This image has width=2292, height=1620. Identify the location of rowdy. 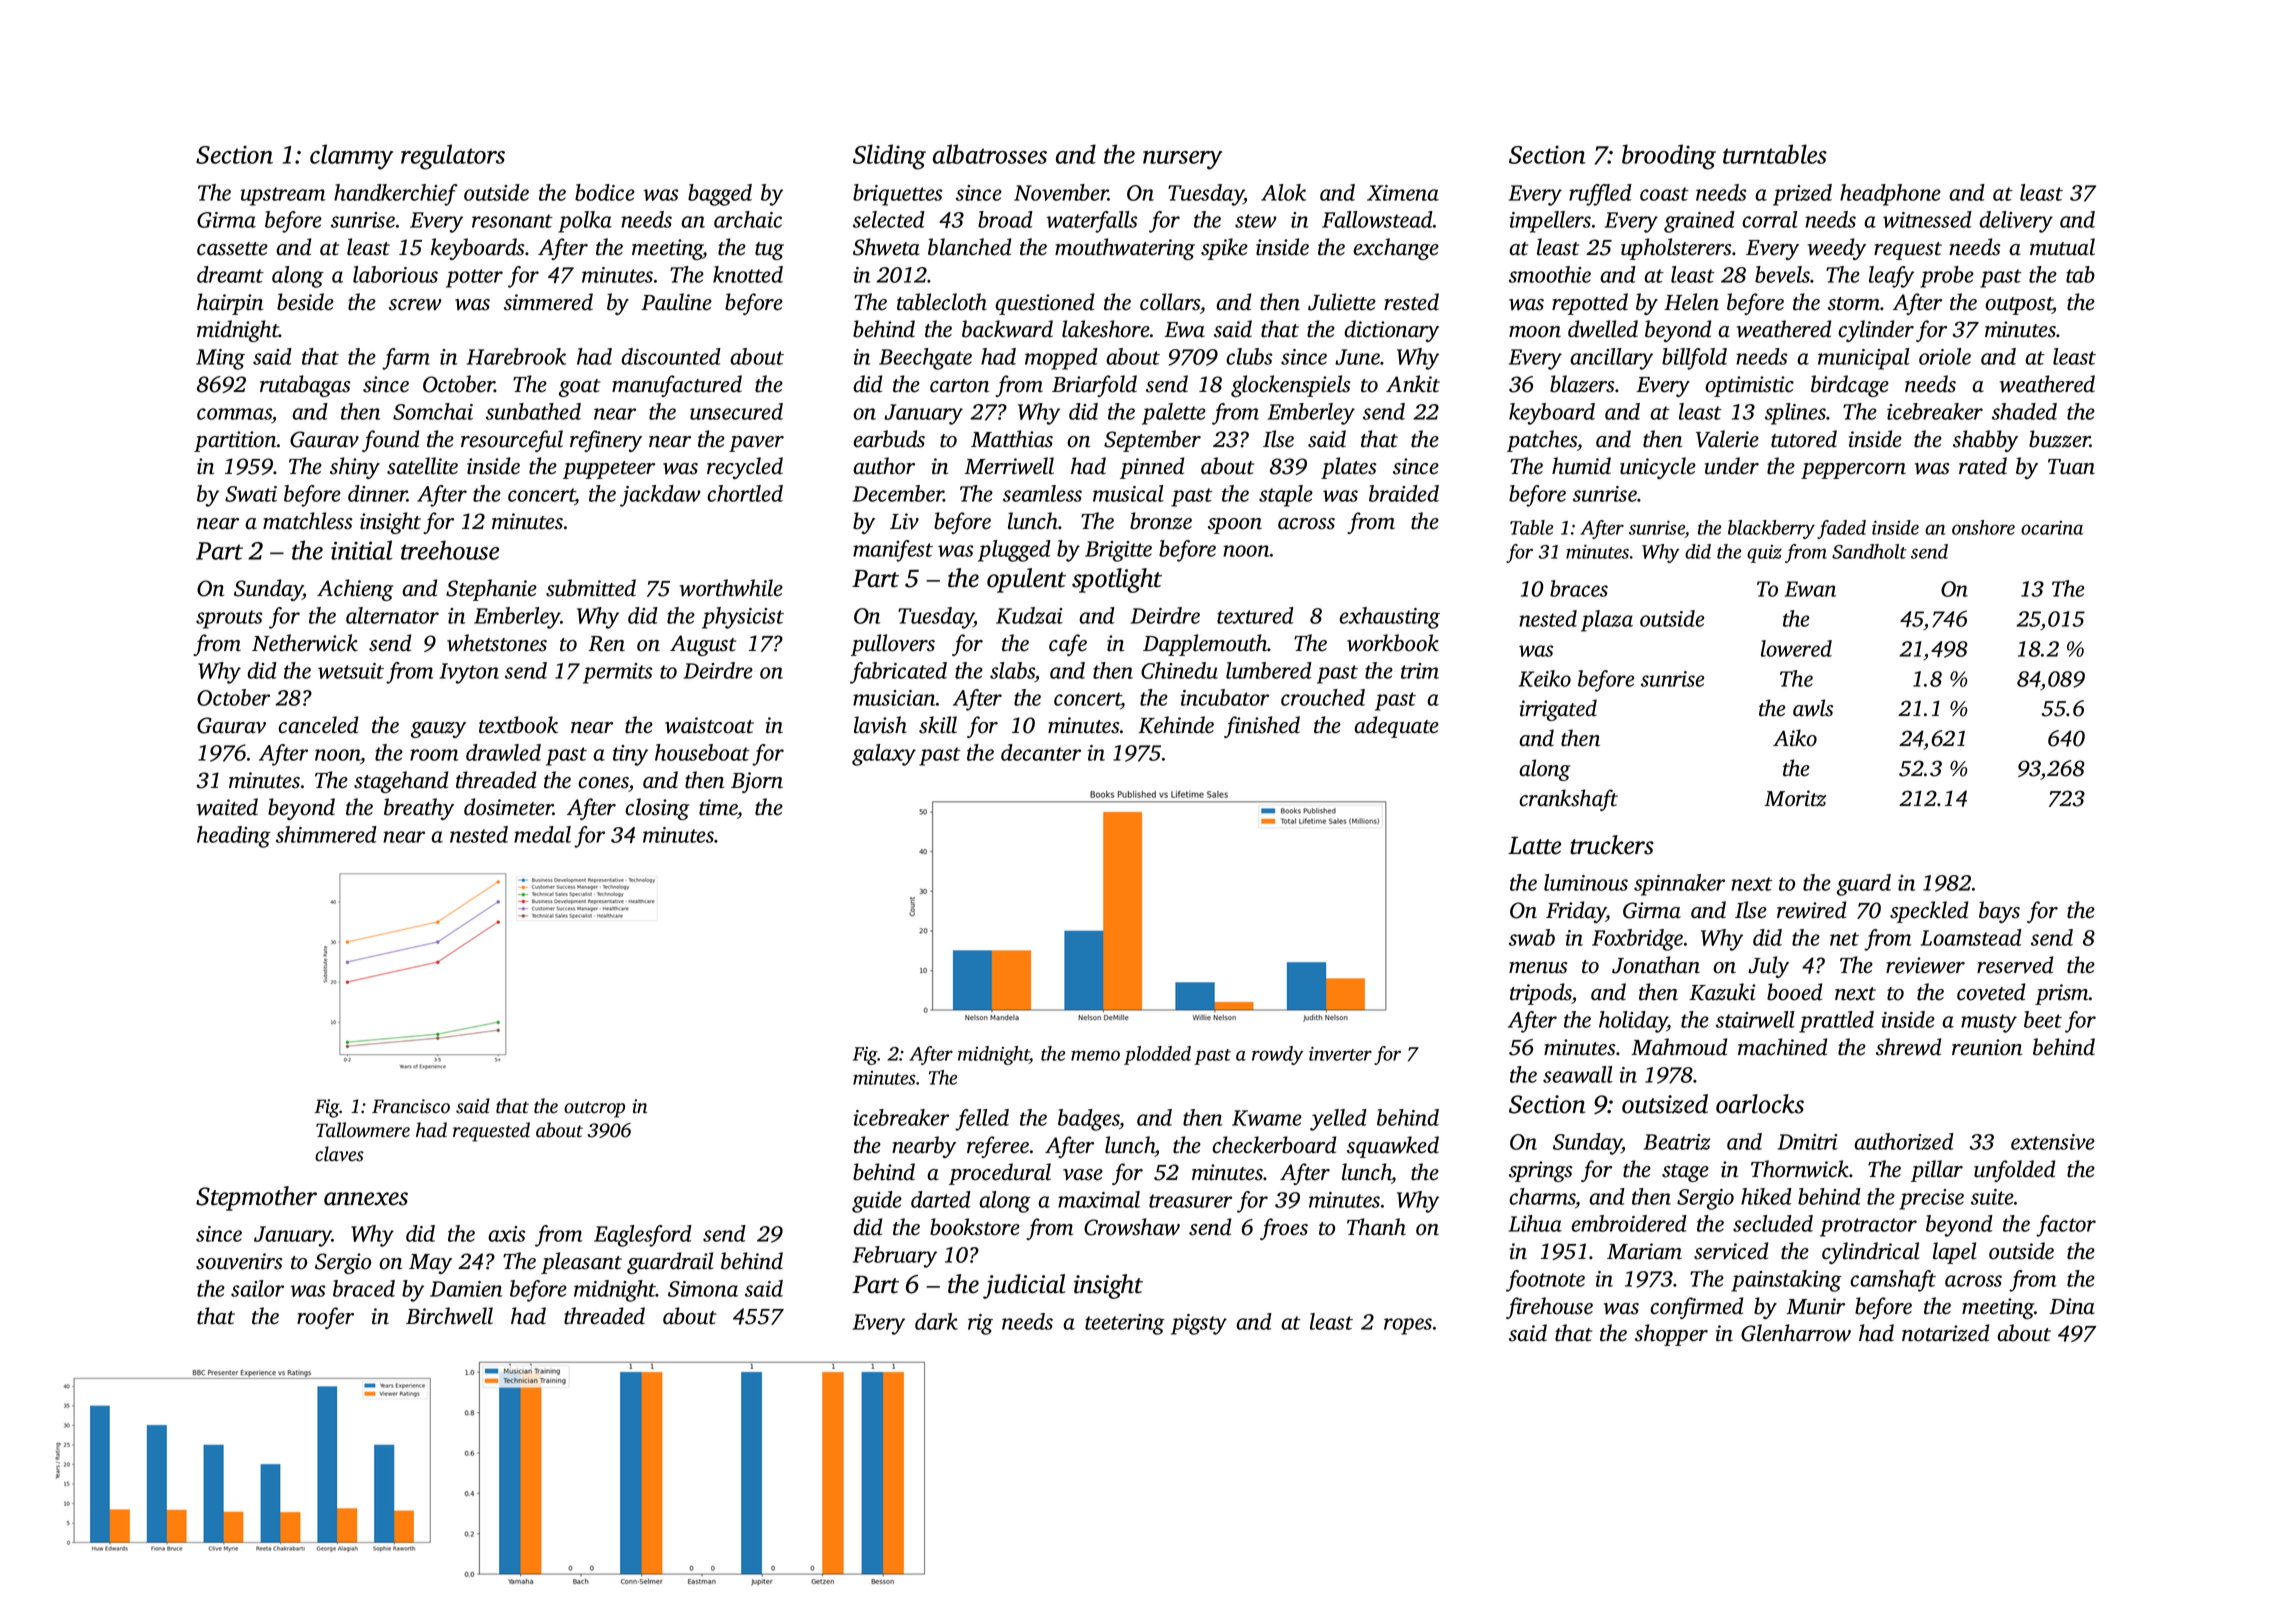
(1277, 1055).
